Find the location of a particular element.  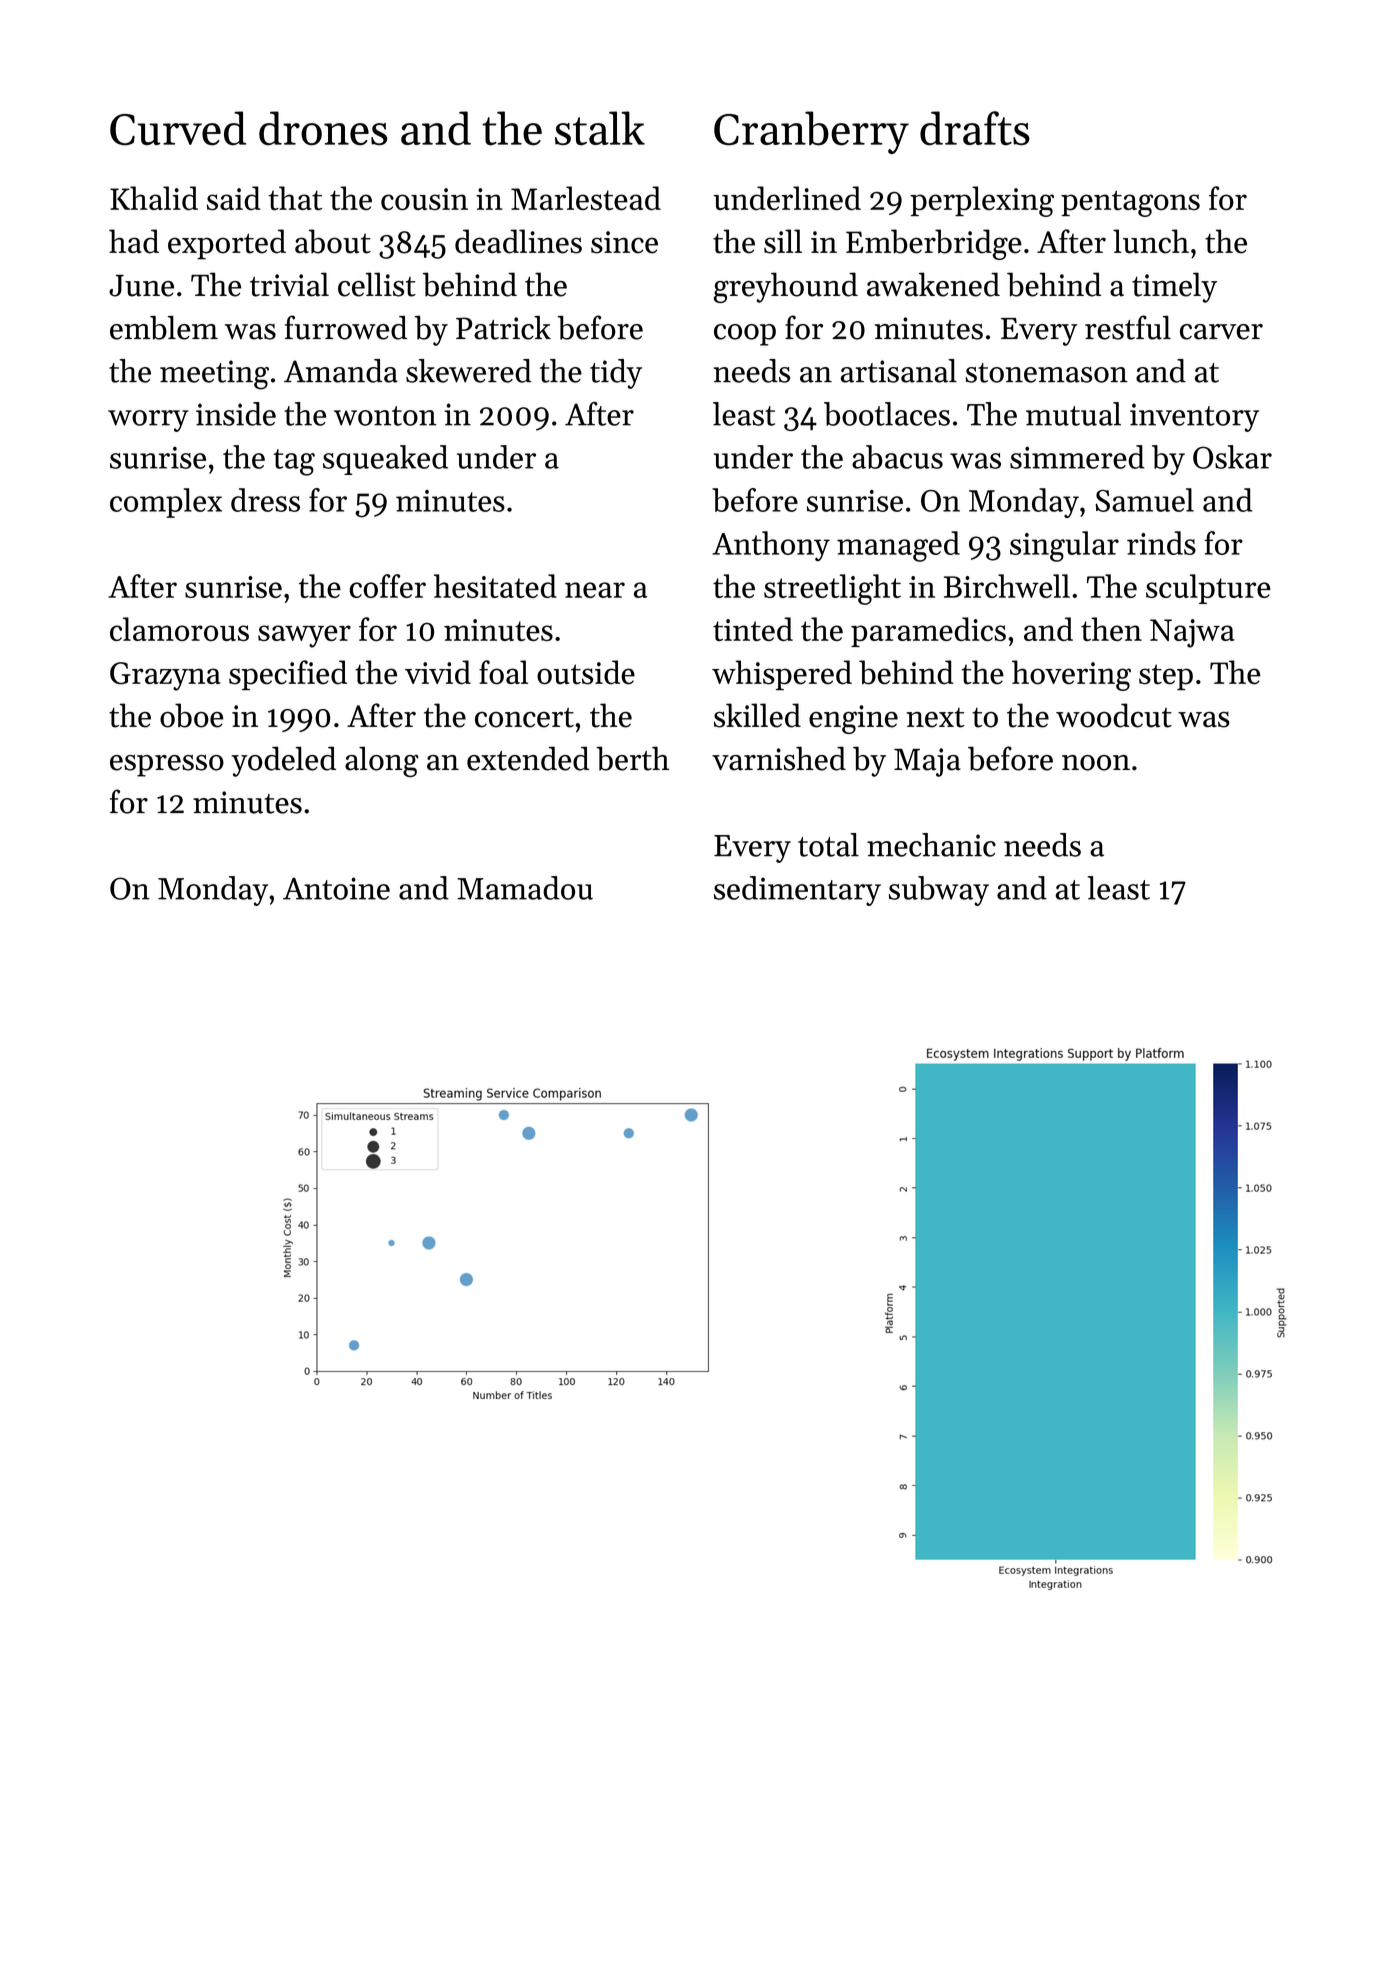

coffer is located at coordinates (387, 586).
